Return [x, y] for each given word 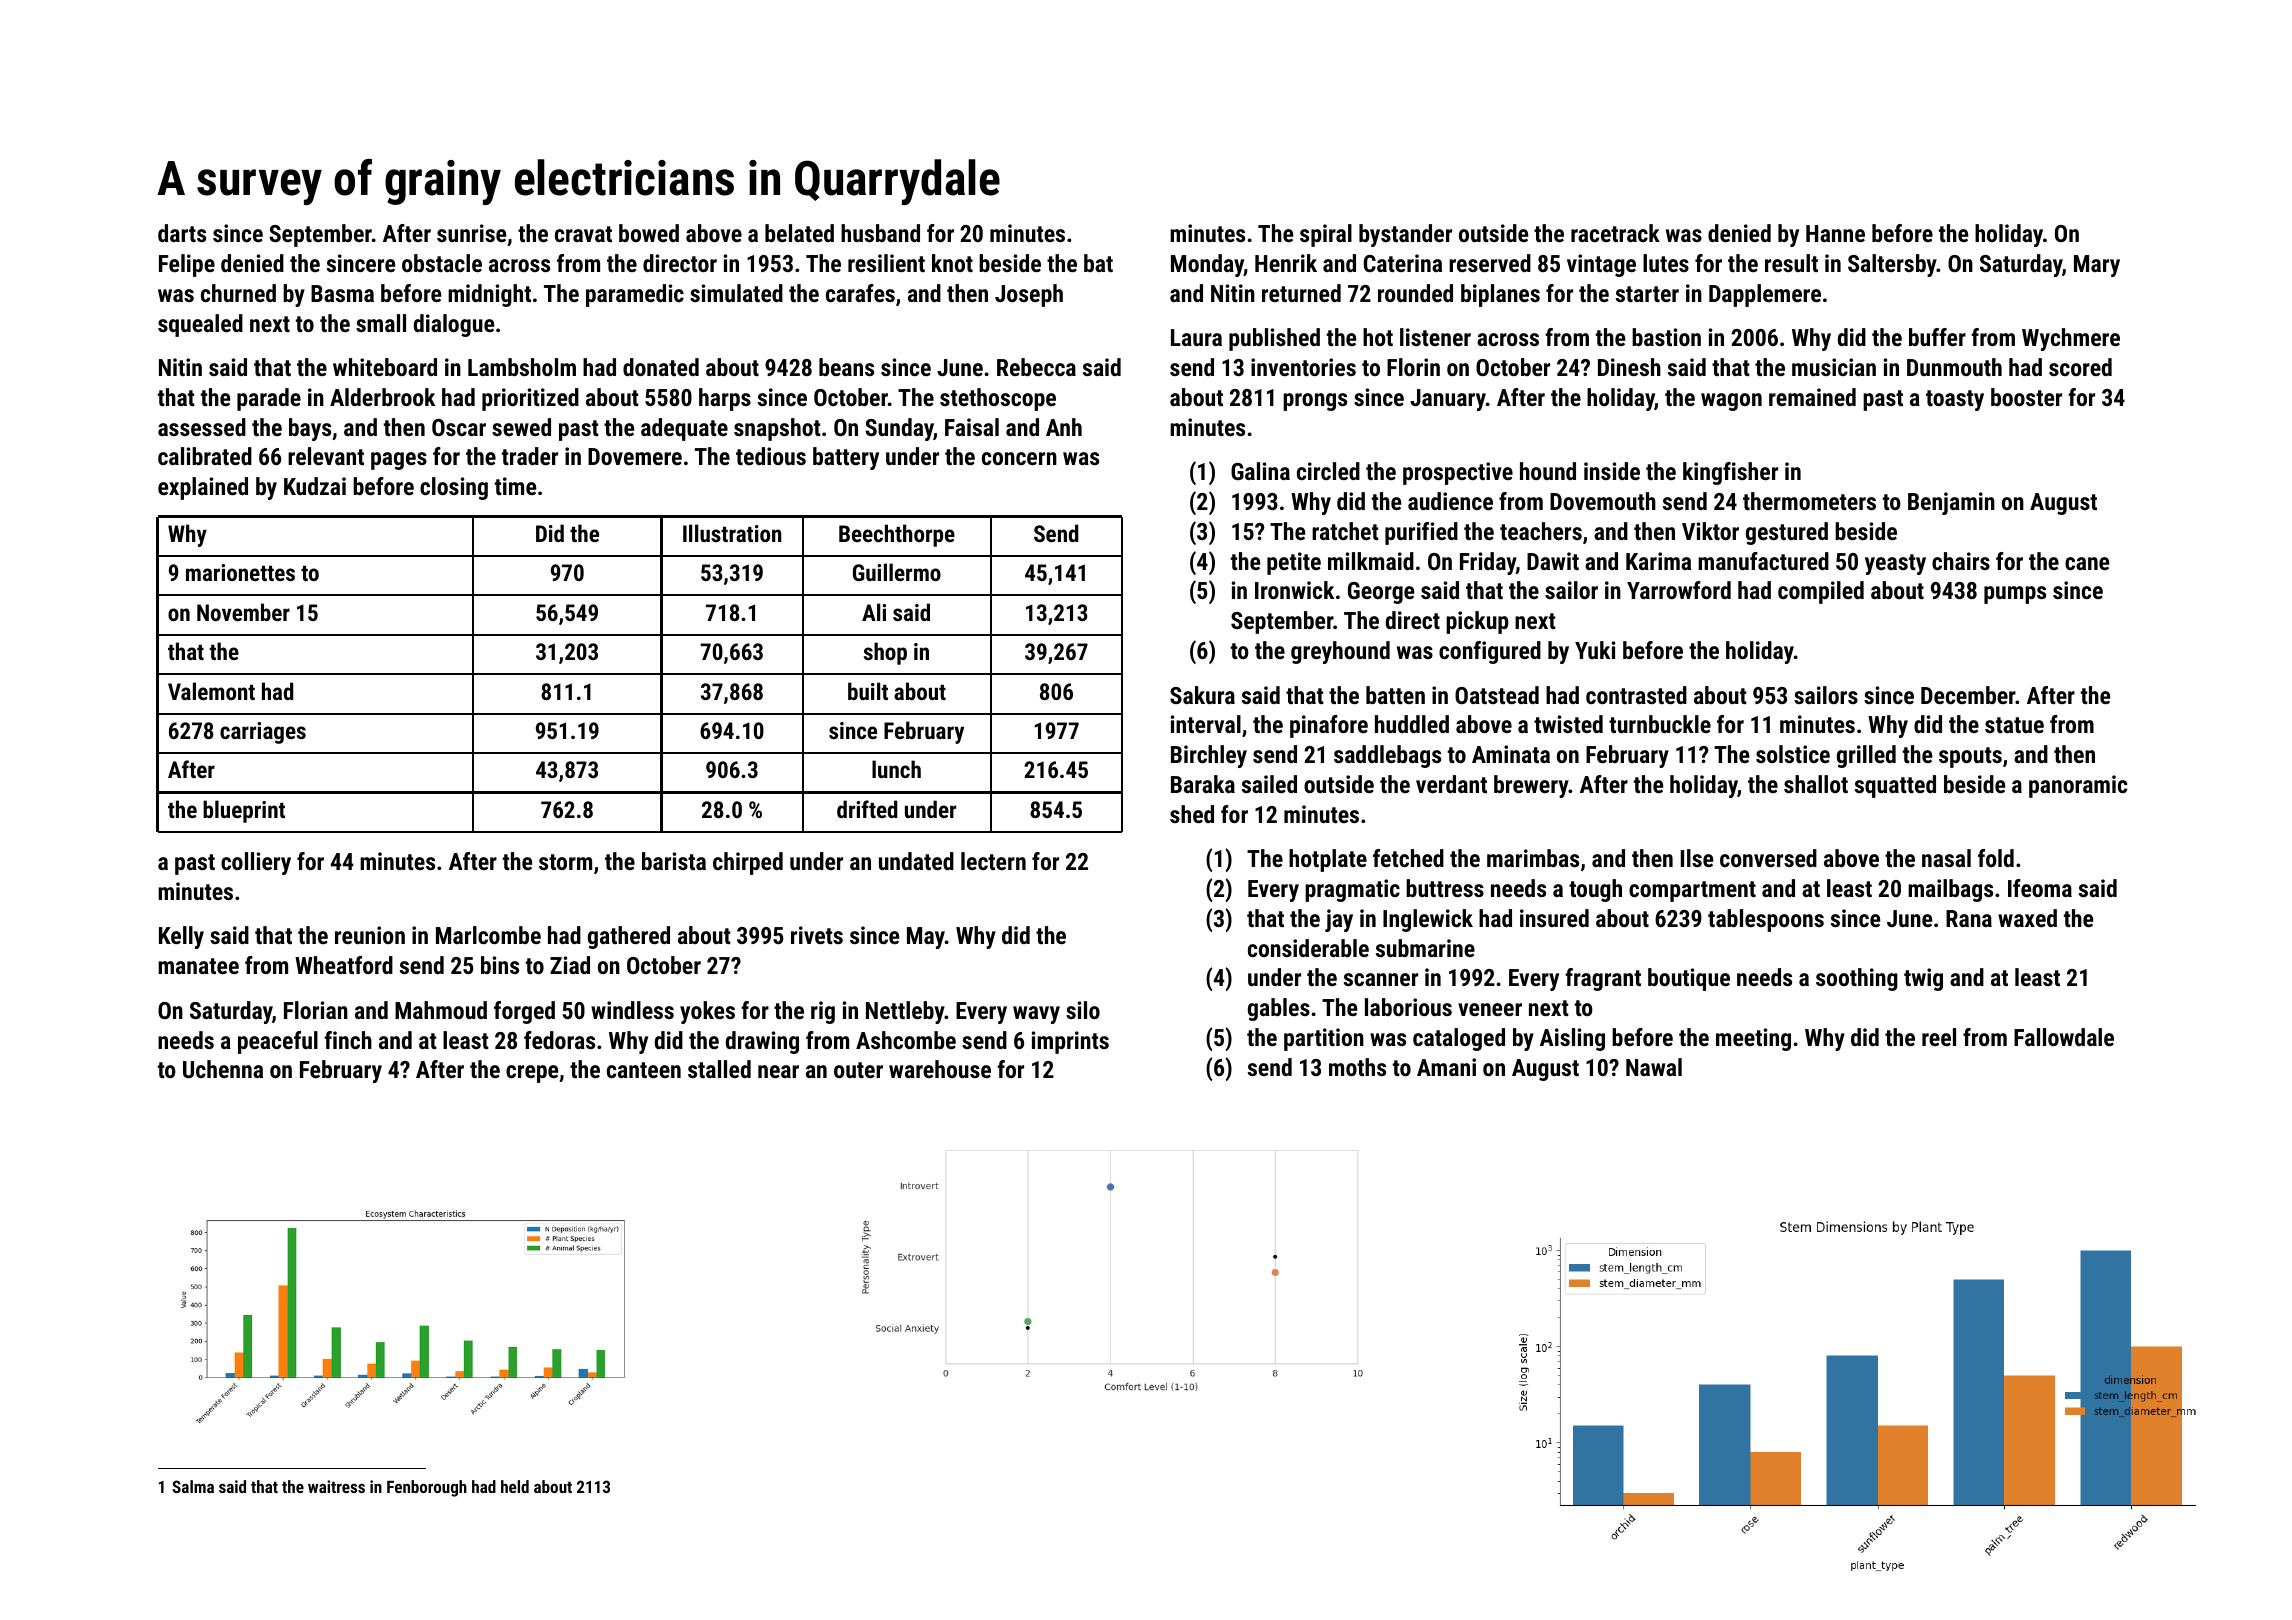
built [868, 691]
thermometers [1809, 501]
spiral [1326, 235]
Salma [193, 1486]
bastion [1666, 337]
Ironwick [1294, 590]
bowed [649, 233]
